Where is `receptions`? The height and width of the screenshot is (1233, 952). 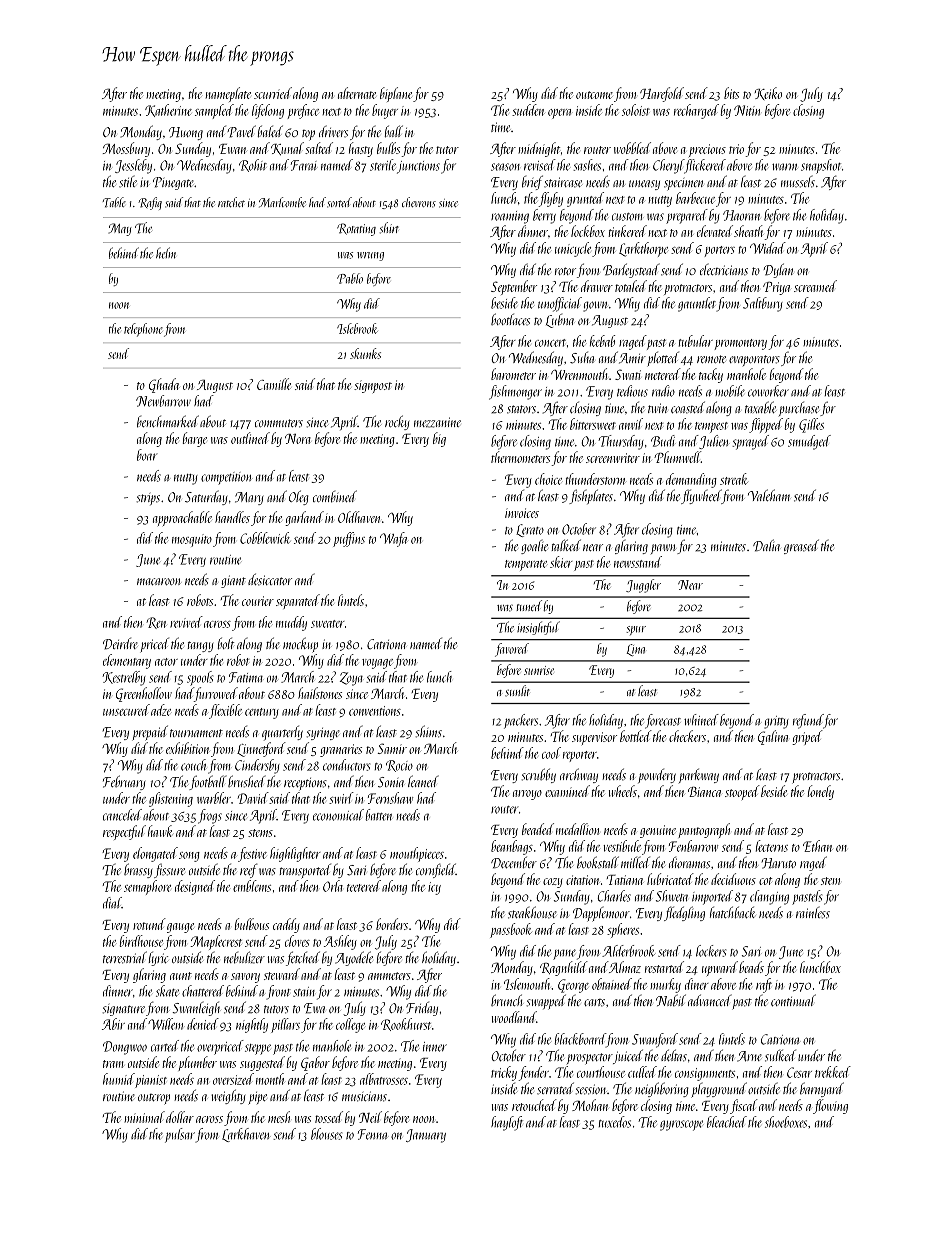
receptions is located at coordinates (305, 784).
